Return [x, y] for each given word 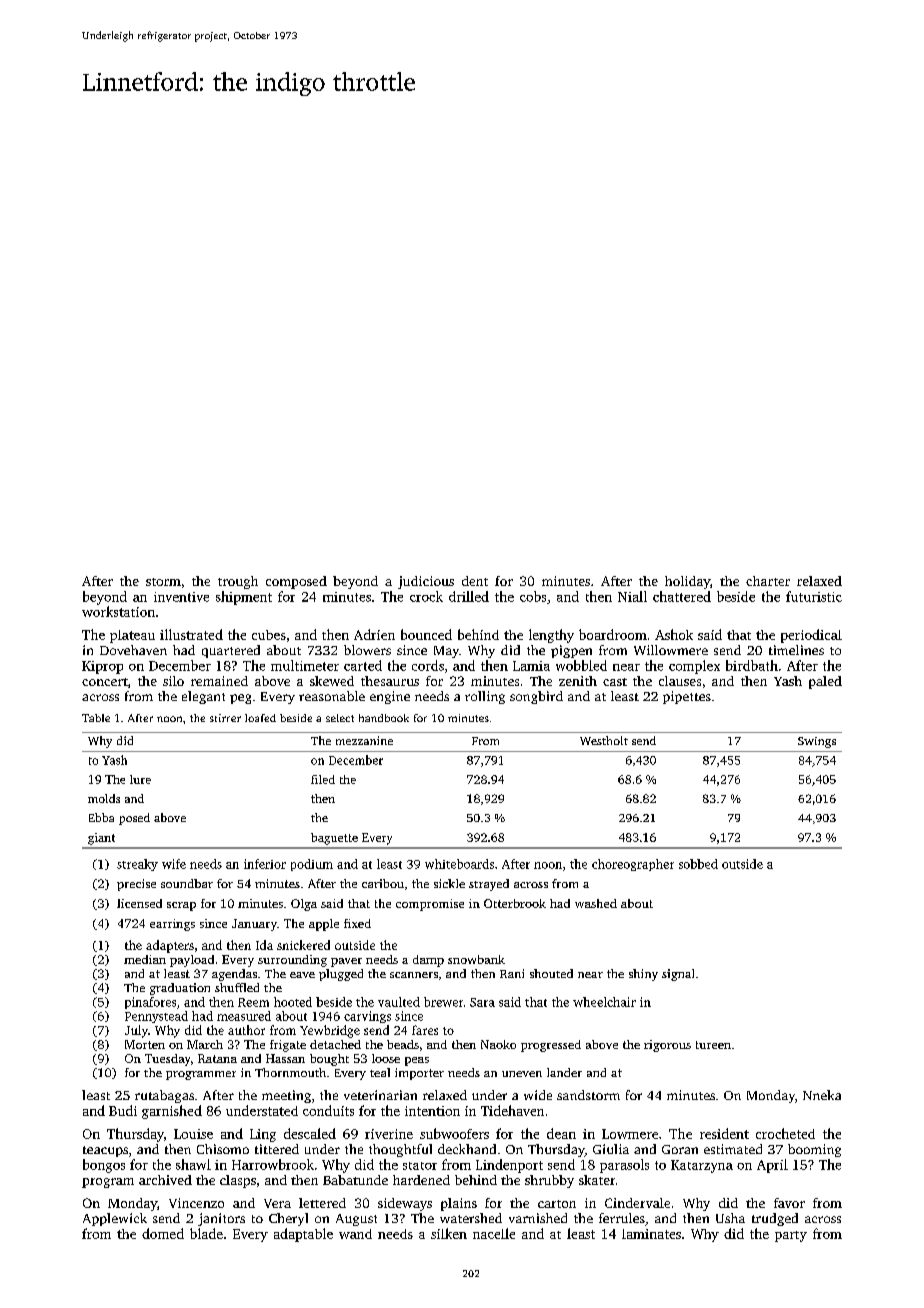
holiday [687, 582]
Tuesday [167, 1060]
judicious [426, 582]
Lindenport [509, 1166]
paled [825, 682]
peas [417, 1061]
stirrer [225, 718]
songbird [536, 697]
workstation [118, 611]
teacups [105, 1151]
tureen [713, 1045]
